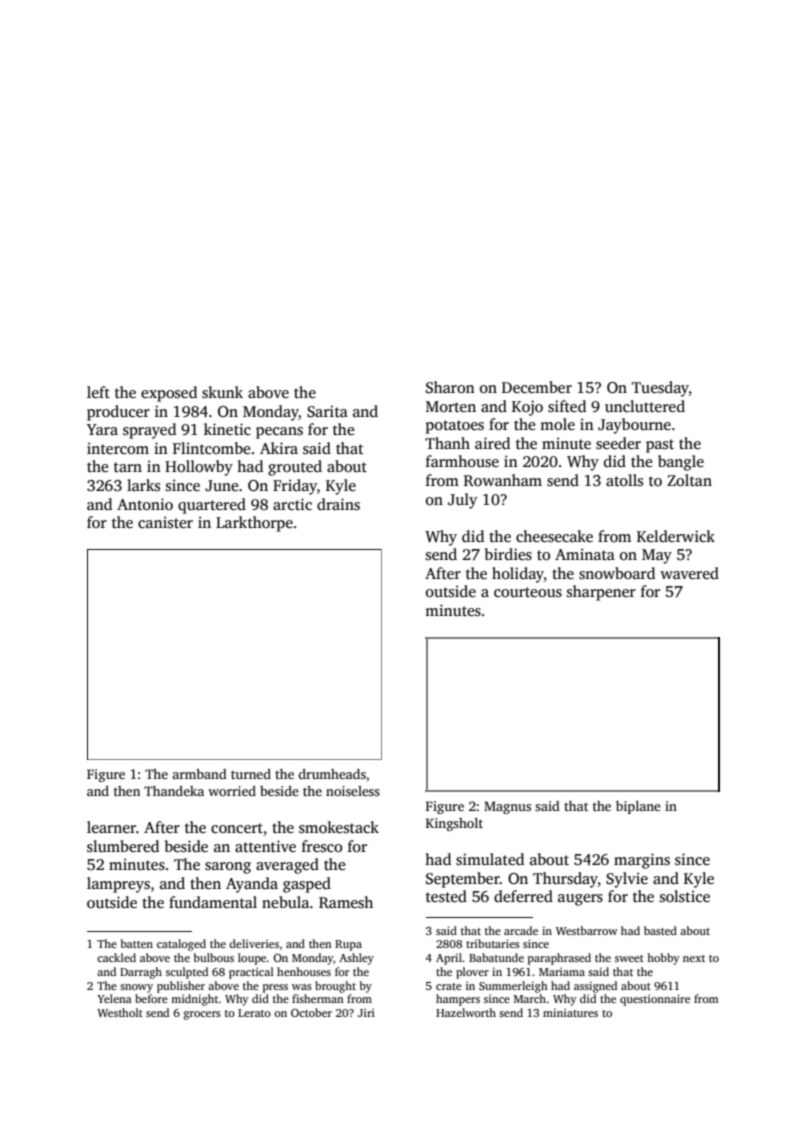 Image resolution: width=807 pixels, height=1145 pixels. Describe the element at coordinates (114, 998) in the document. I see `Yelena` at that location.
